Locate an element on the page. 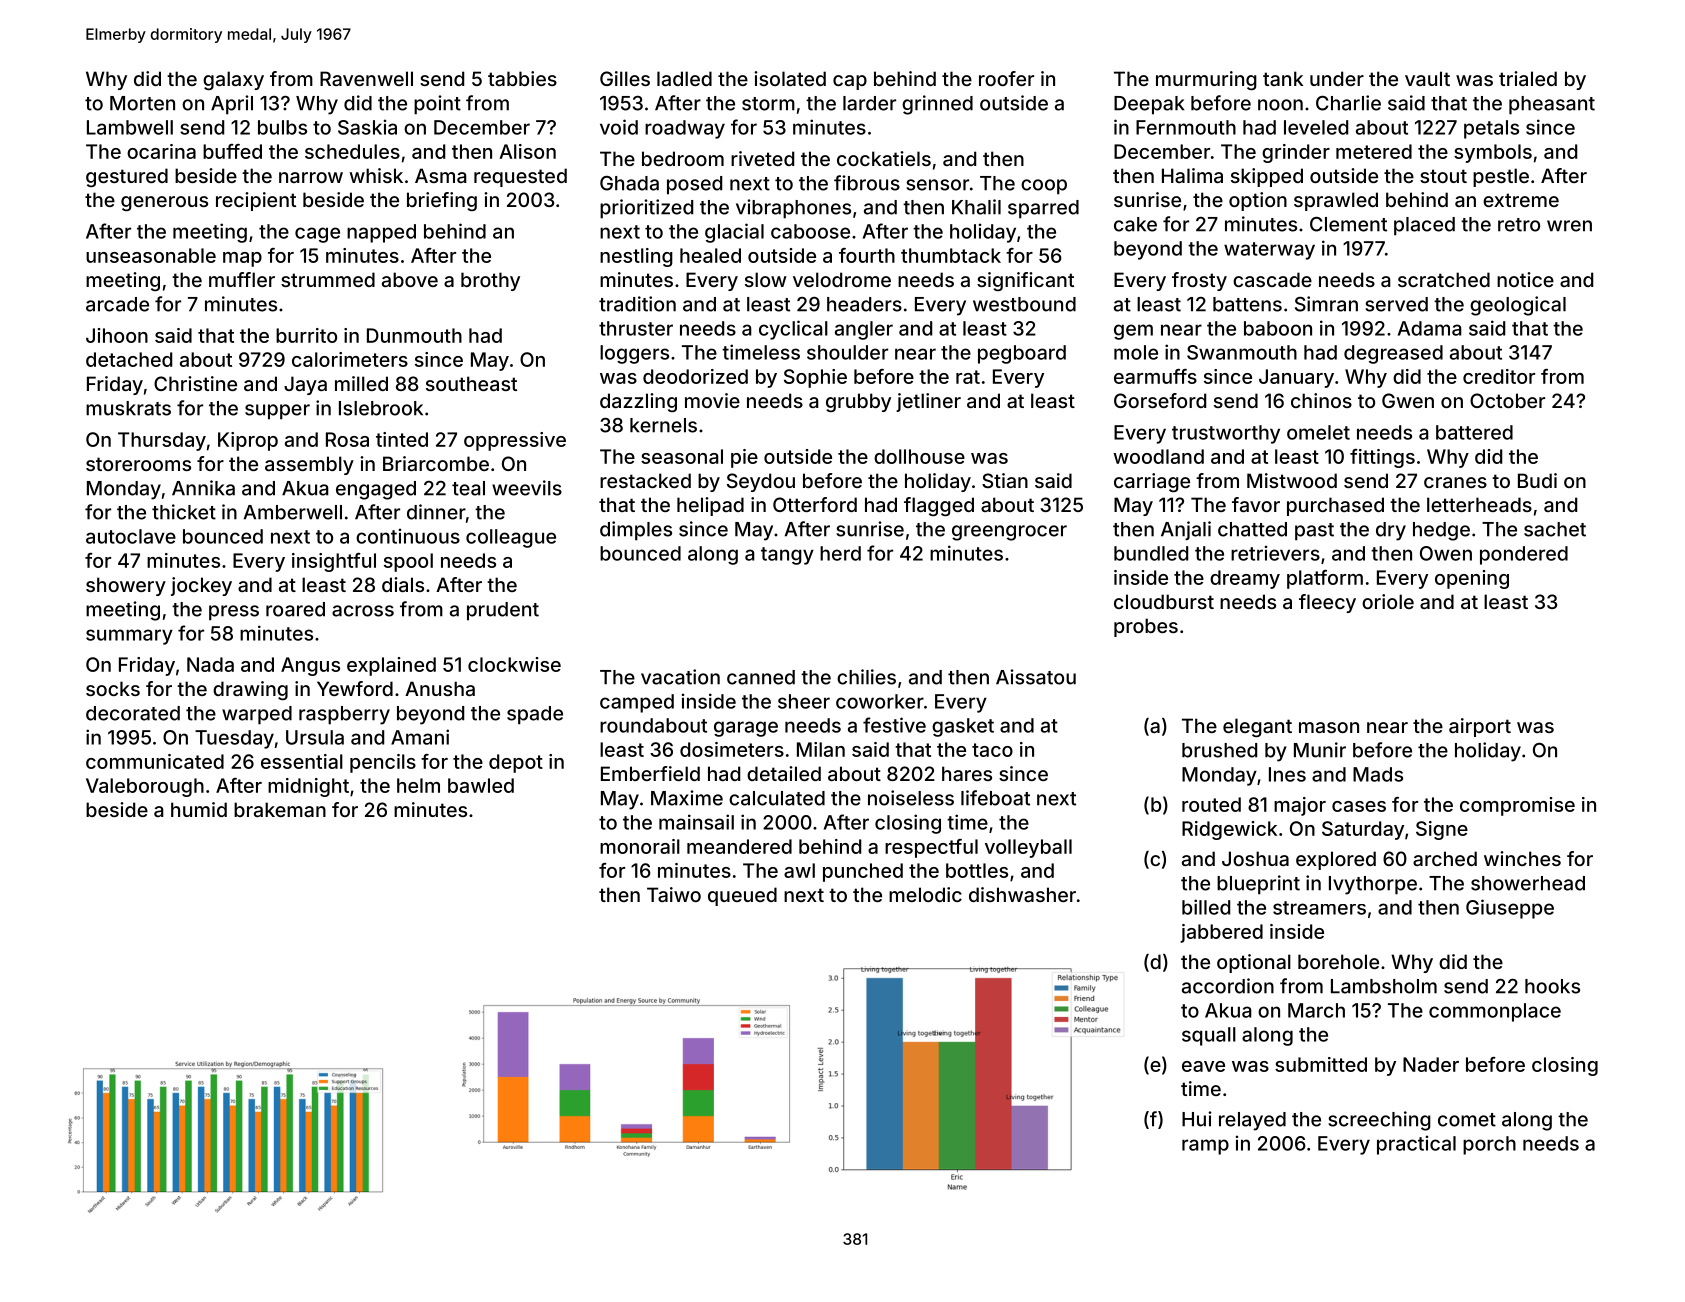 This document has height=1302, width=1685. commonplace is located at coordinates (1495, 1012).
